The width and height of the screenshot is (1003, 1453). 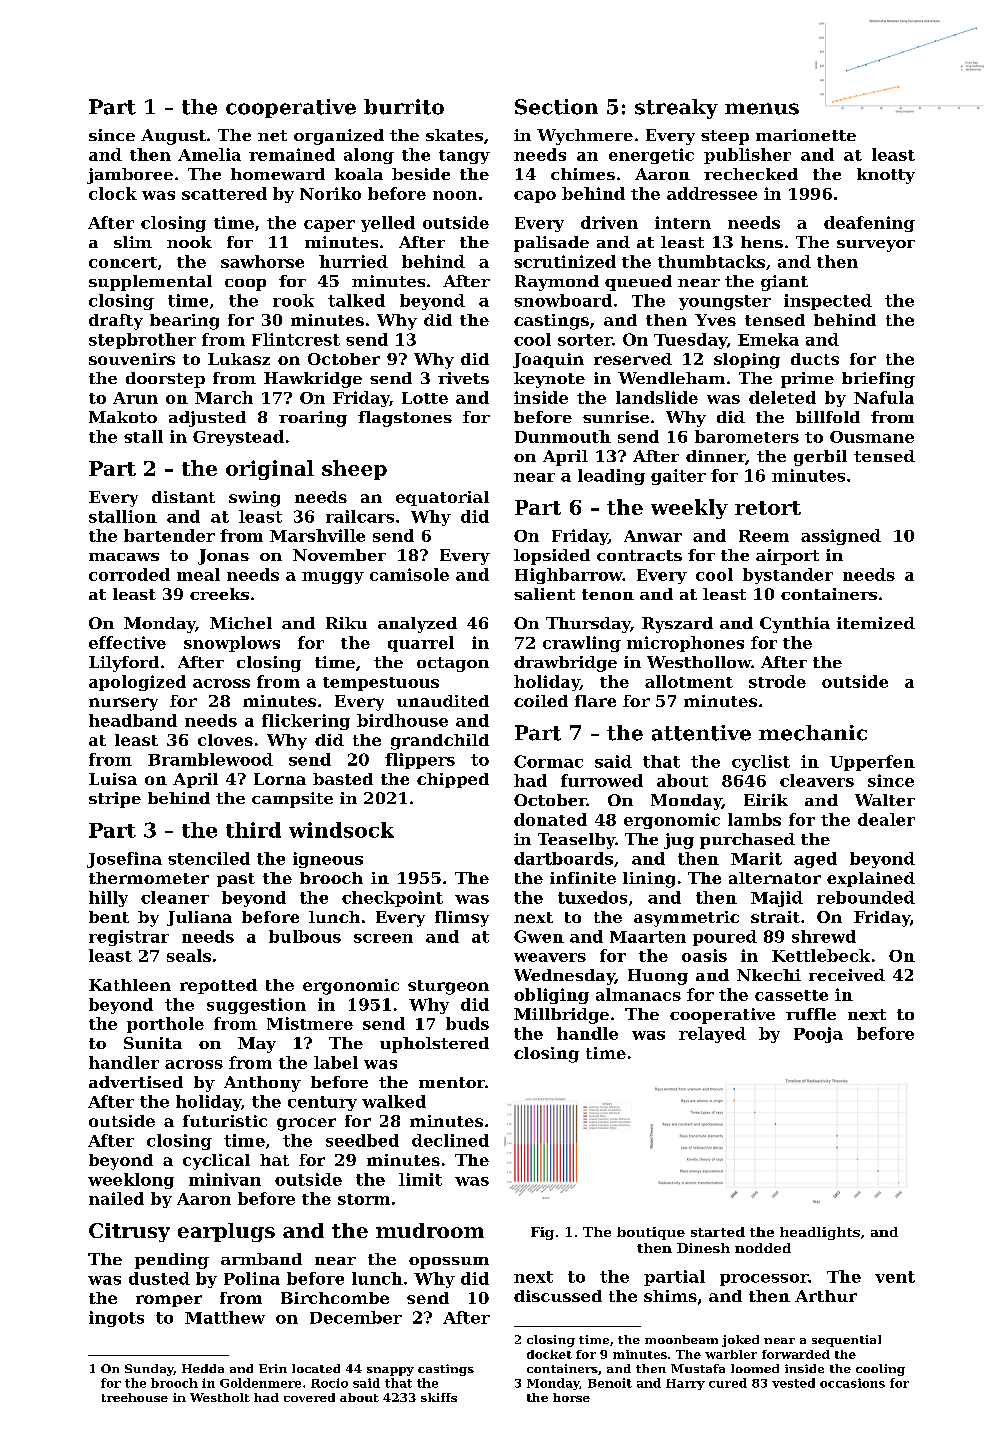 What do you see at coordinates (127, 642) in the screenshot?
I see `effective` at bounding box center [127, 642].
